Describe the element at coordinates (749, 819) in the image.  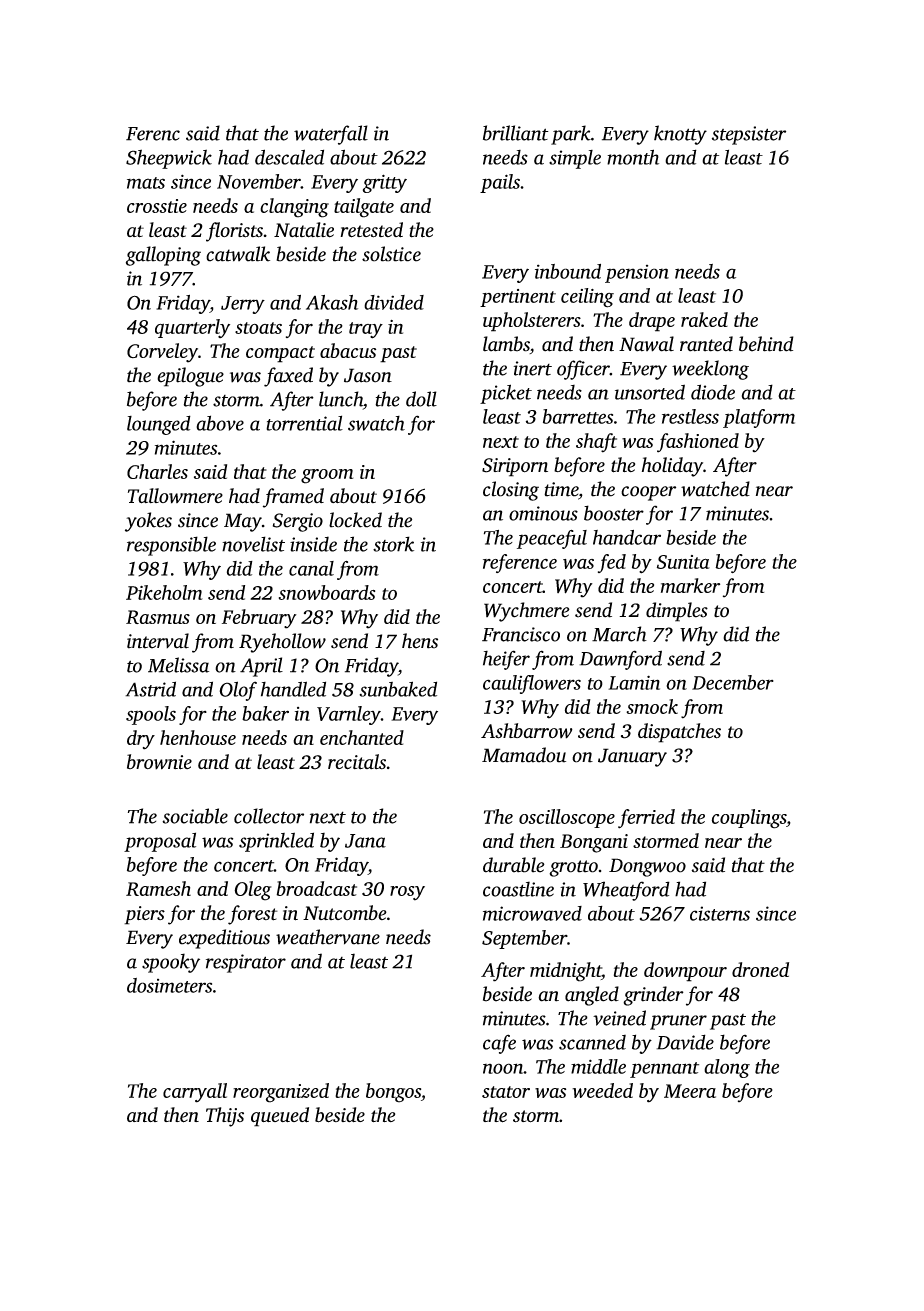
I see `couplings` at that location.
